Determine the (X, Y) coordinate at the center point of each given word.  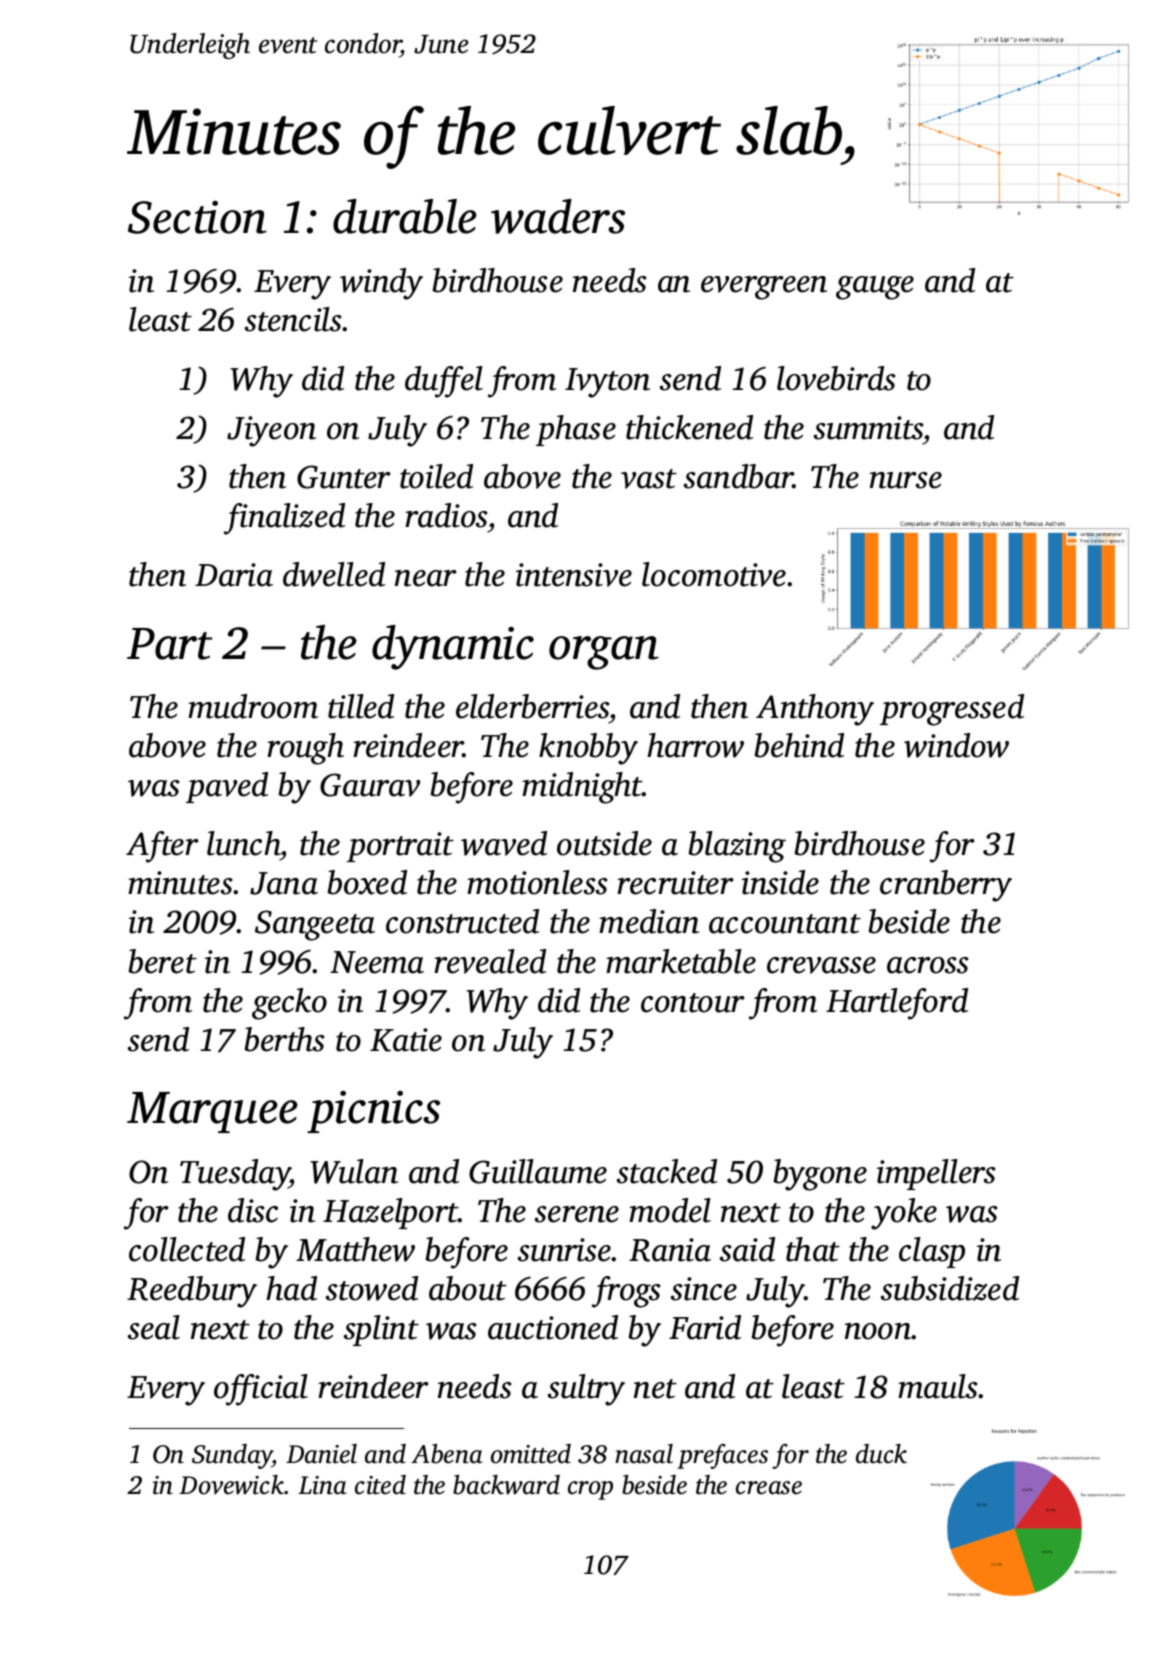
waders (558, 216)
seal (154, 1327)
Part (169, 644)
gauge (875, 288)
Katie (406, 1040)
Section (197, 217)
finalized (284, 519)
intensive (574, 575)
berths (284, 1039)
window (956, 745)
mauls (938, 1386)
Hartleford (897, 1004)
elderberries (533, 706)
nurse (906, 480)
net (655, 1389)
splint (381, 1330)
